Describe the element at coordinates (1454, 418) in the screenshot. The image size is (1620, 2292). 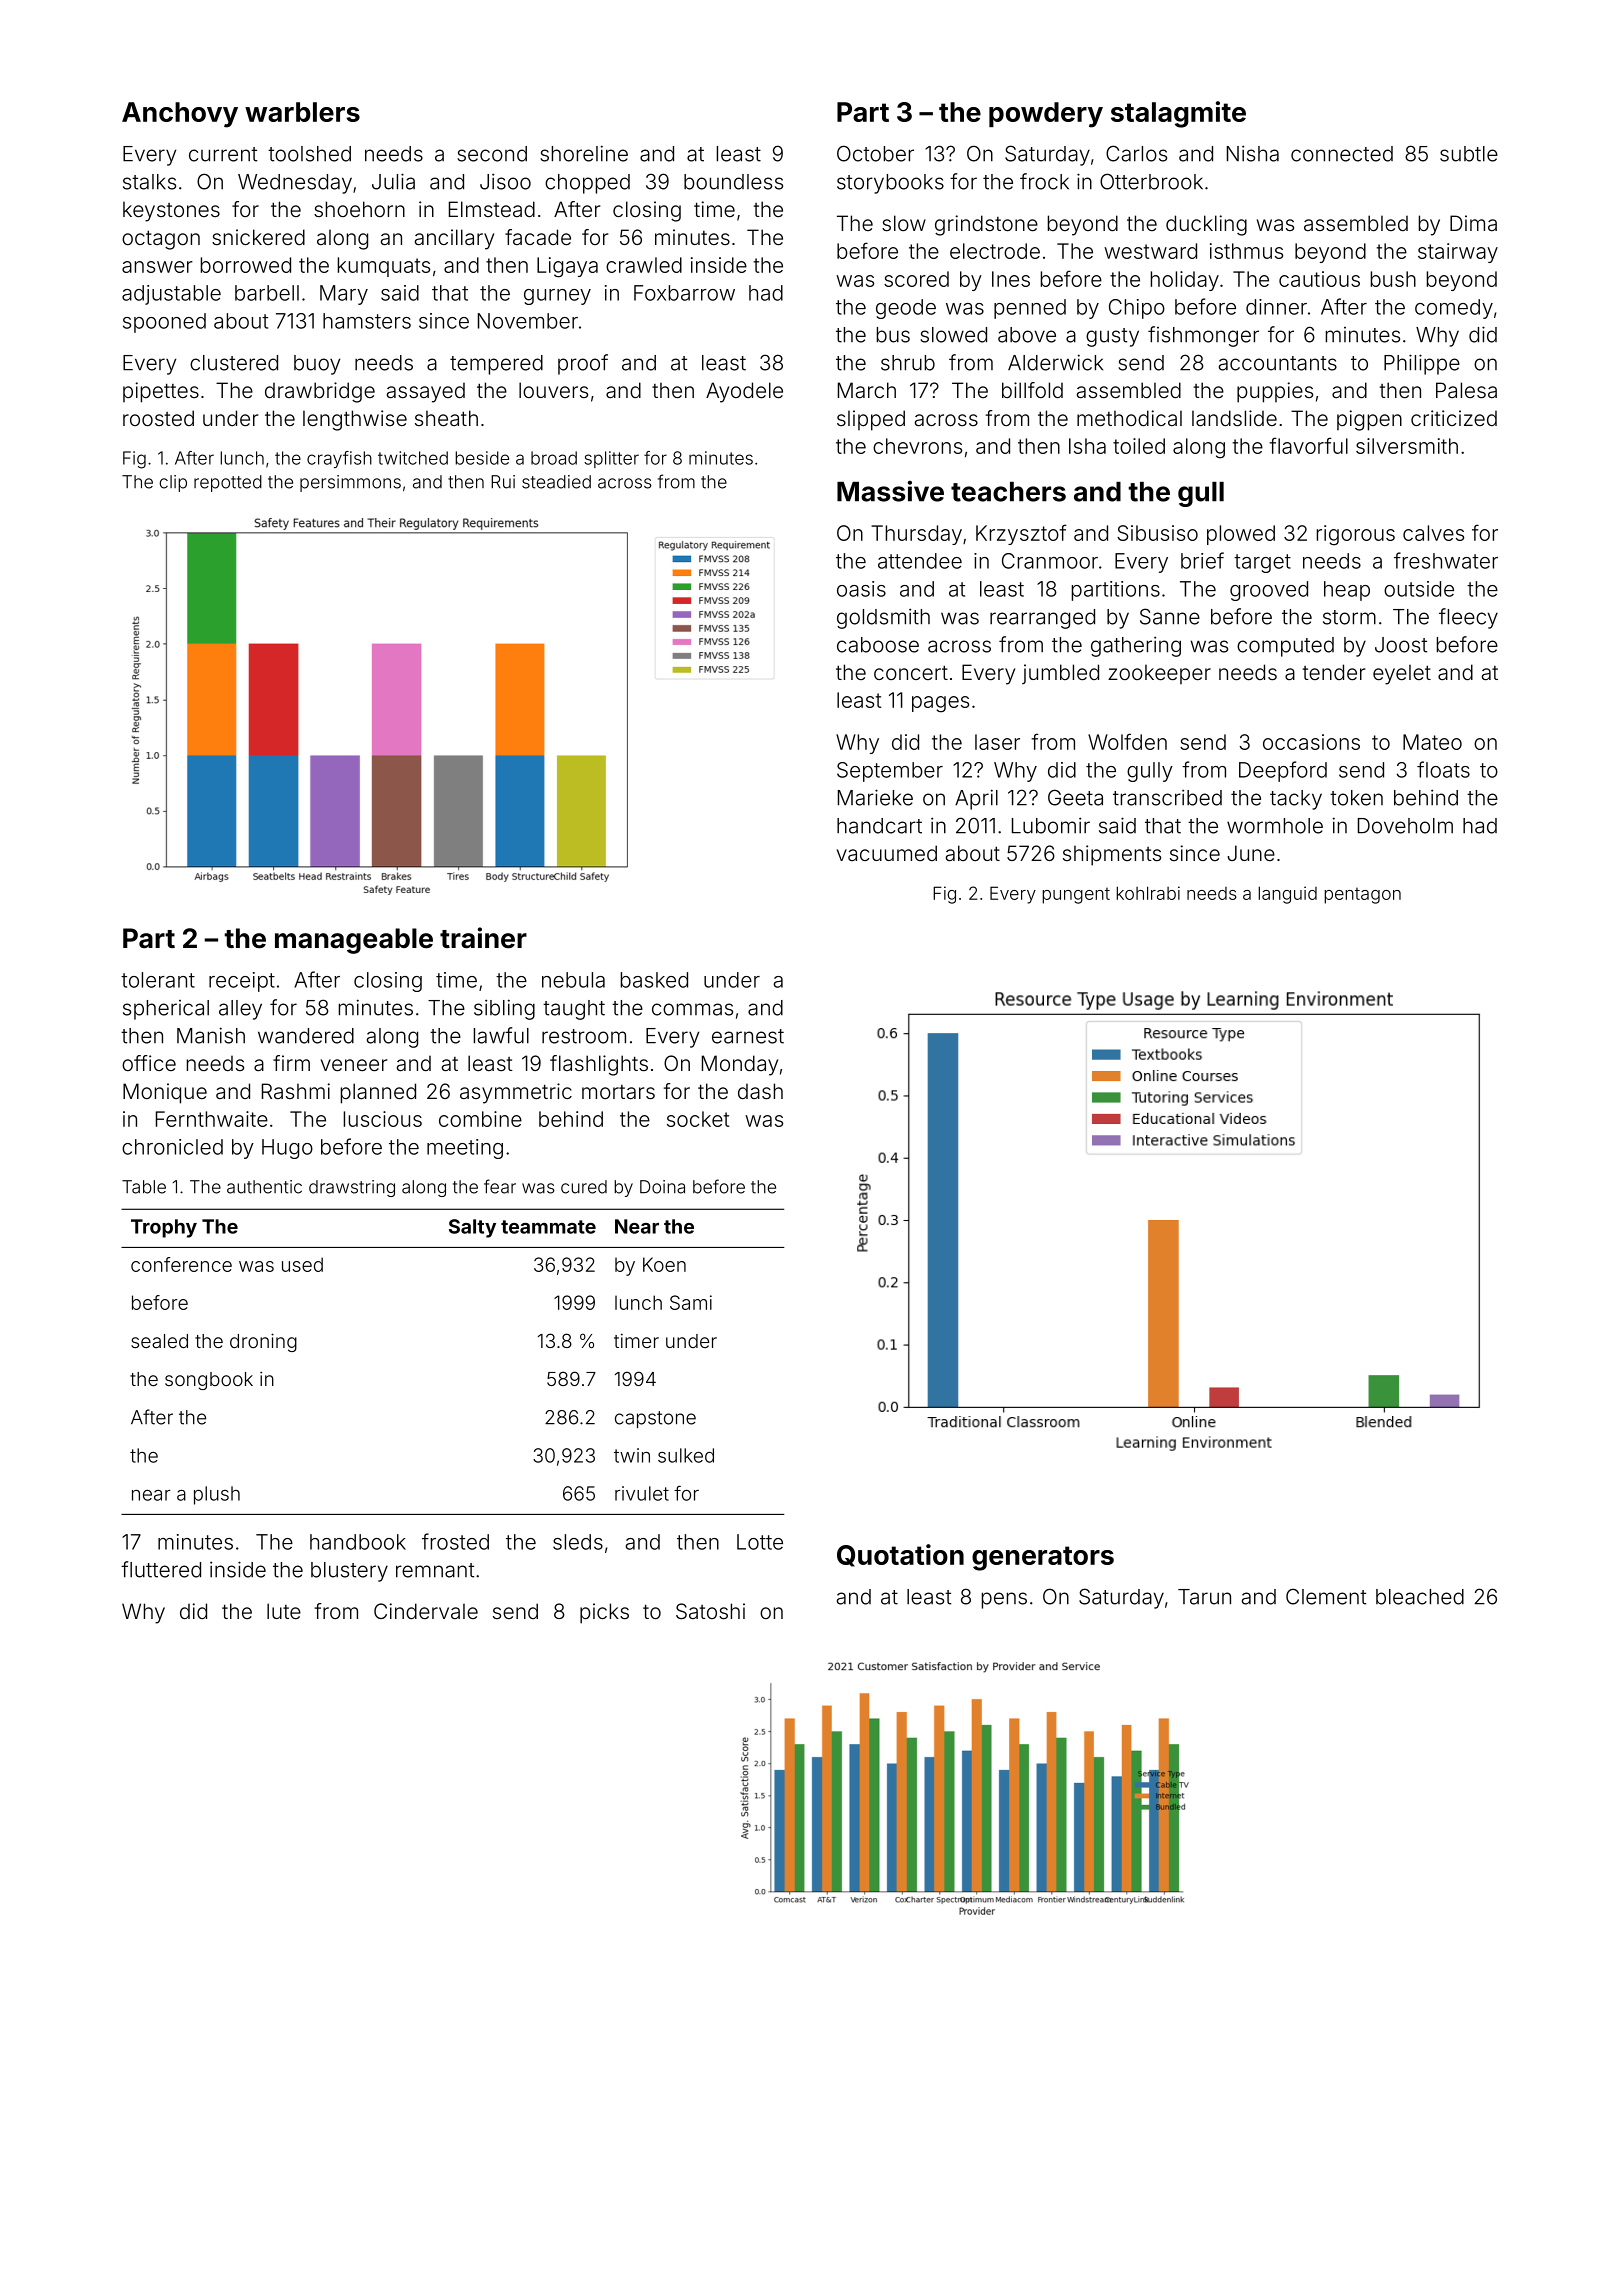
I see `criticized` at that location.
